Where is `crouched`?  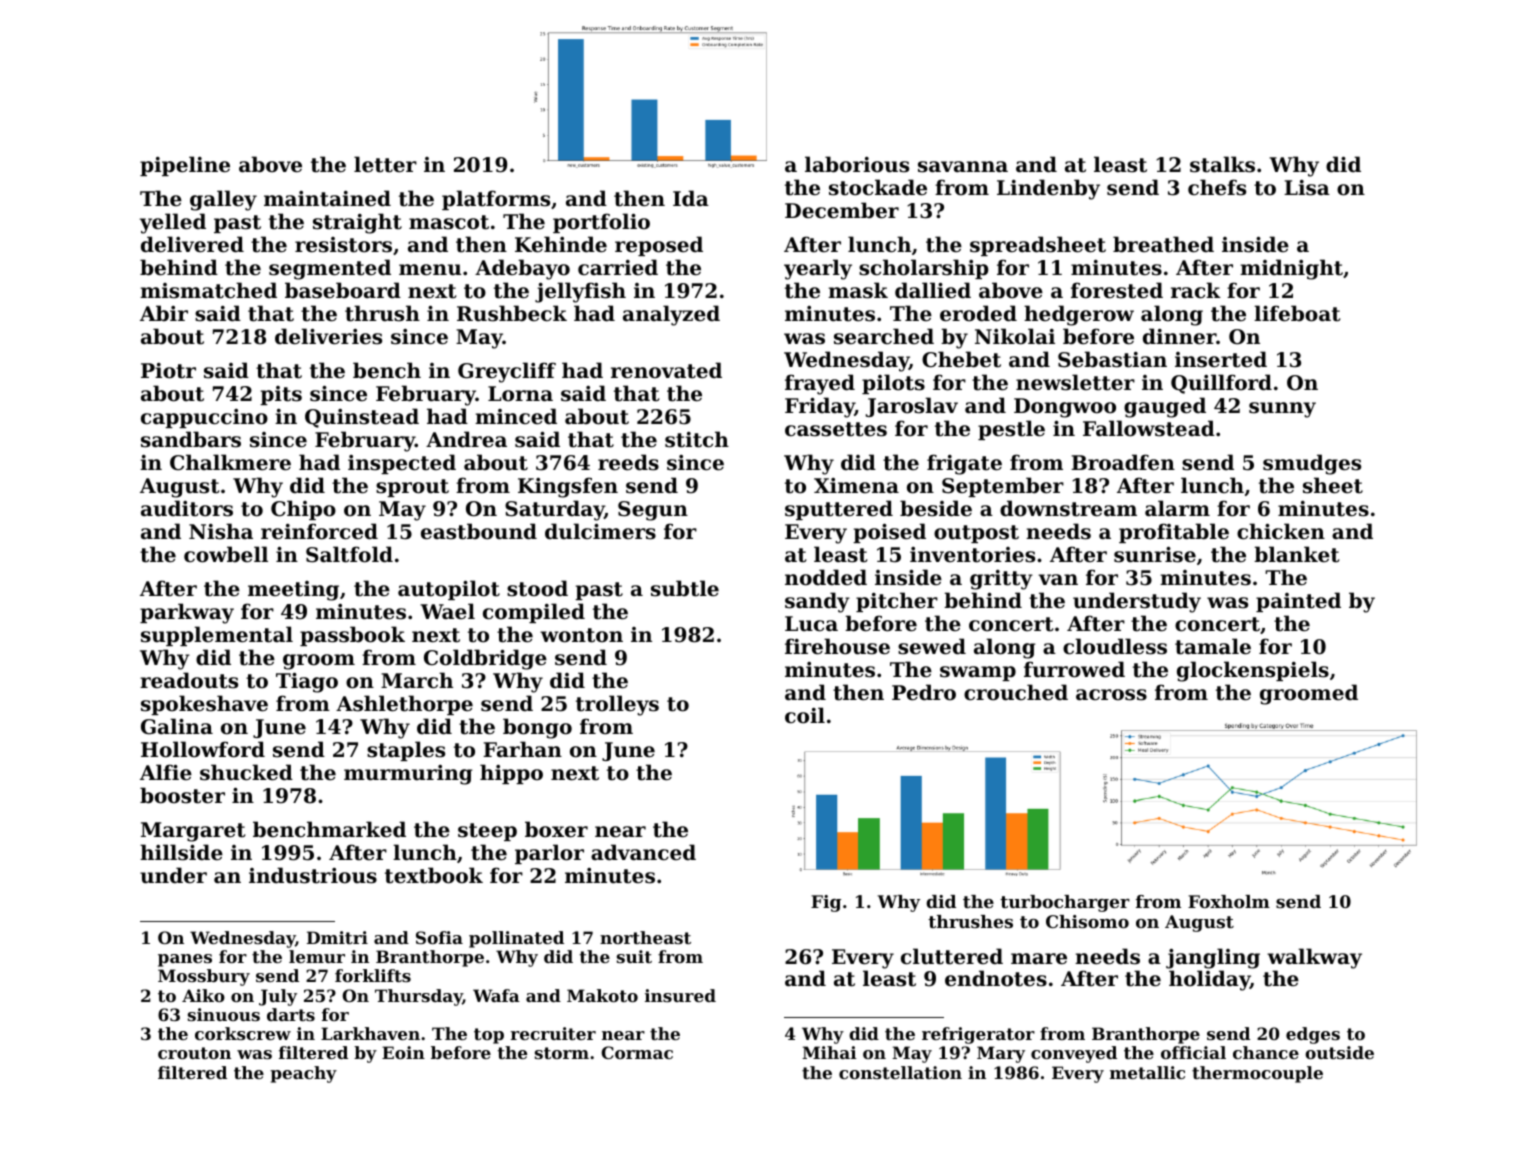 crouched is located at coordinates (1016, 692).
